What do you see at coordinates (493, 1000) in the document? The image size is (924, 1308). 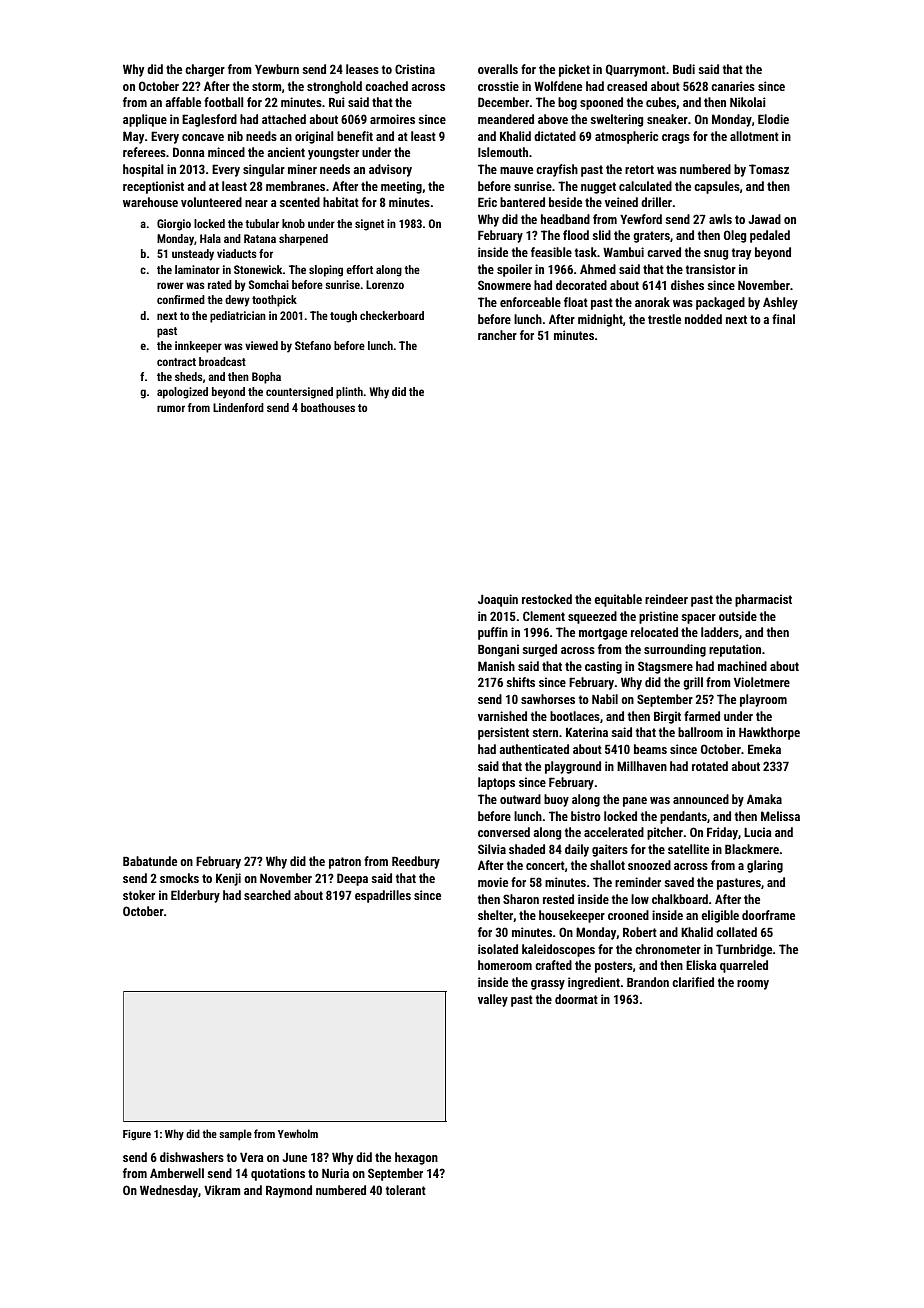 I see `valley` at bounding box center [493, 1000].
